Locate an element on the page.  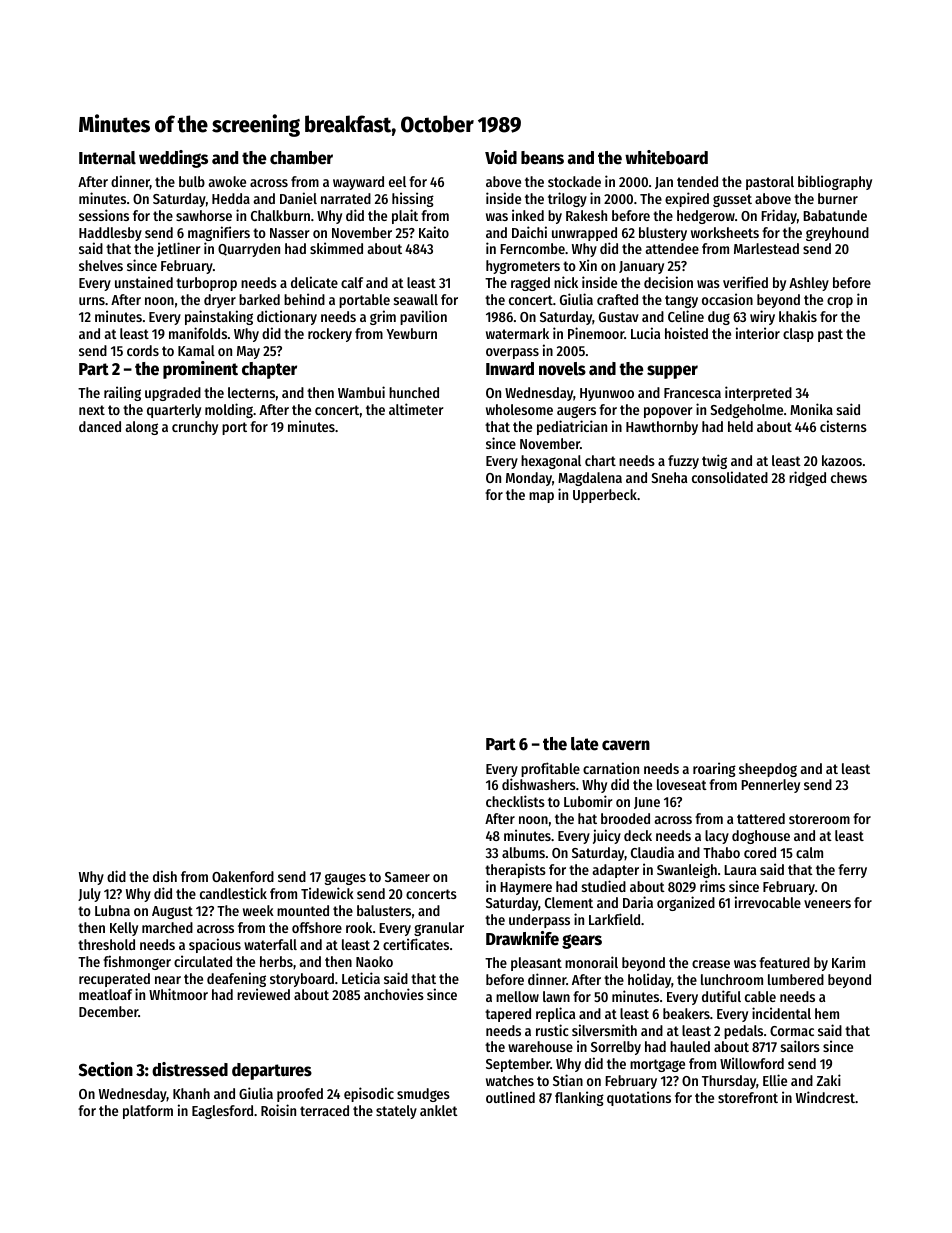
July is located at coordinates (89, 895).
